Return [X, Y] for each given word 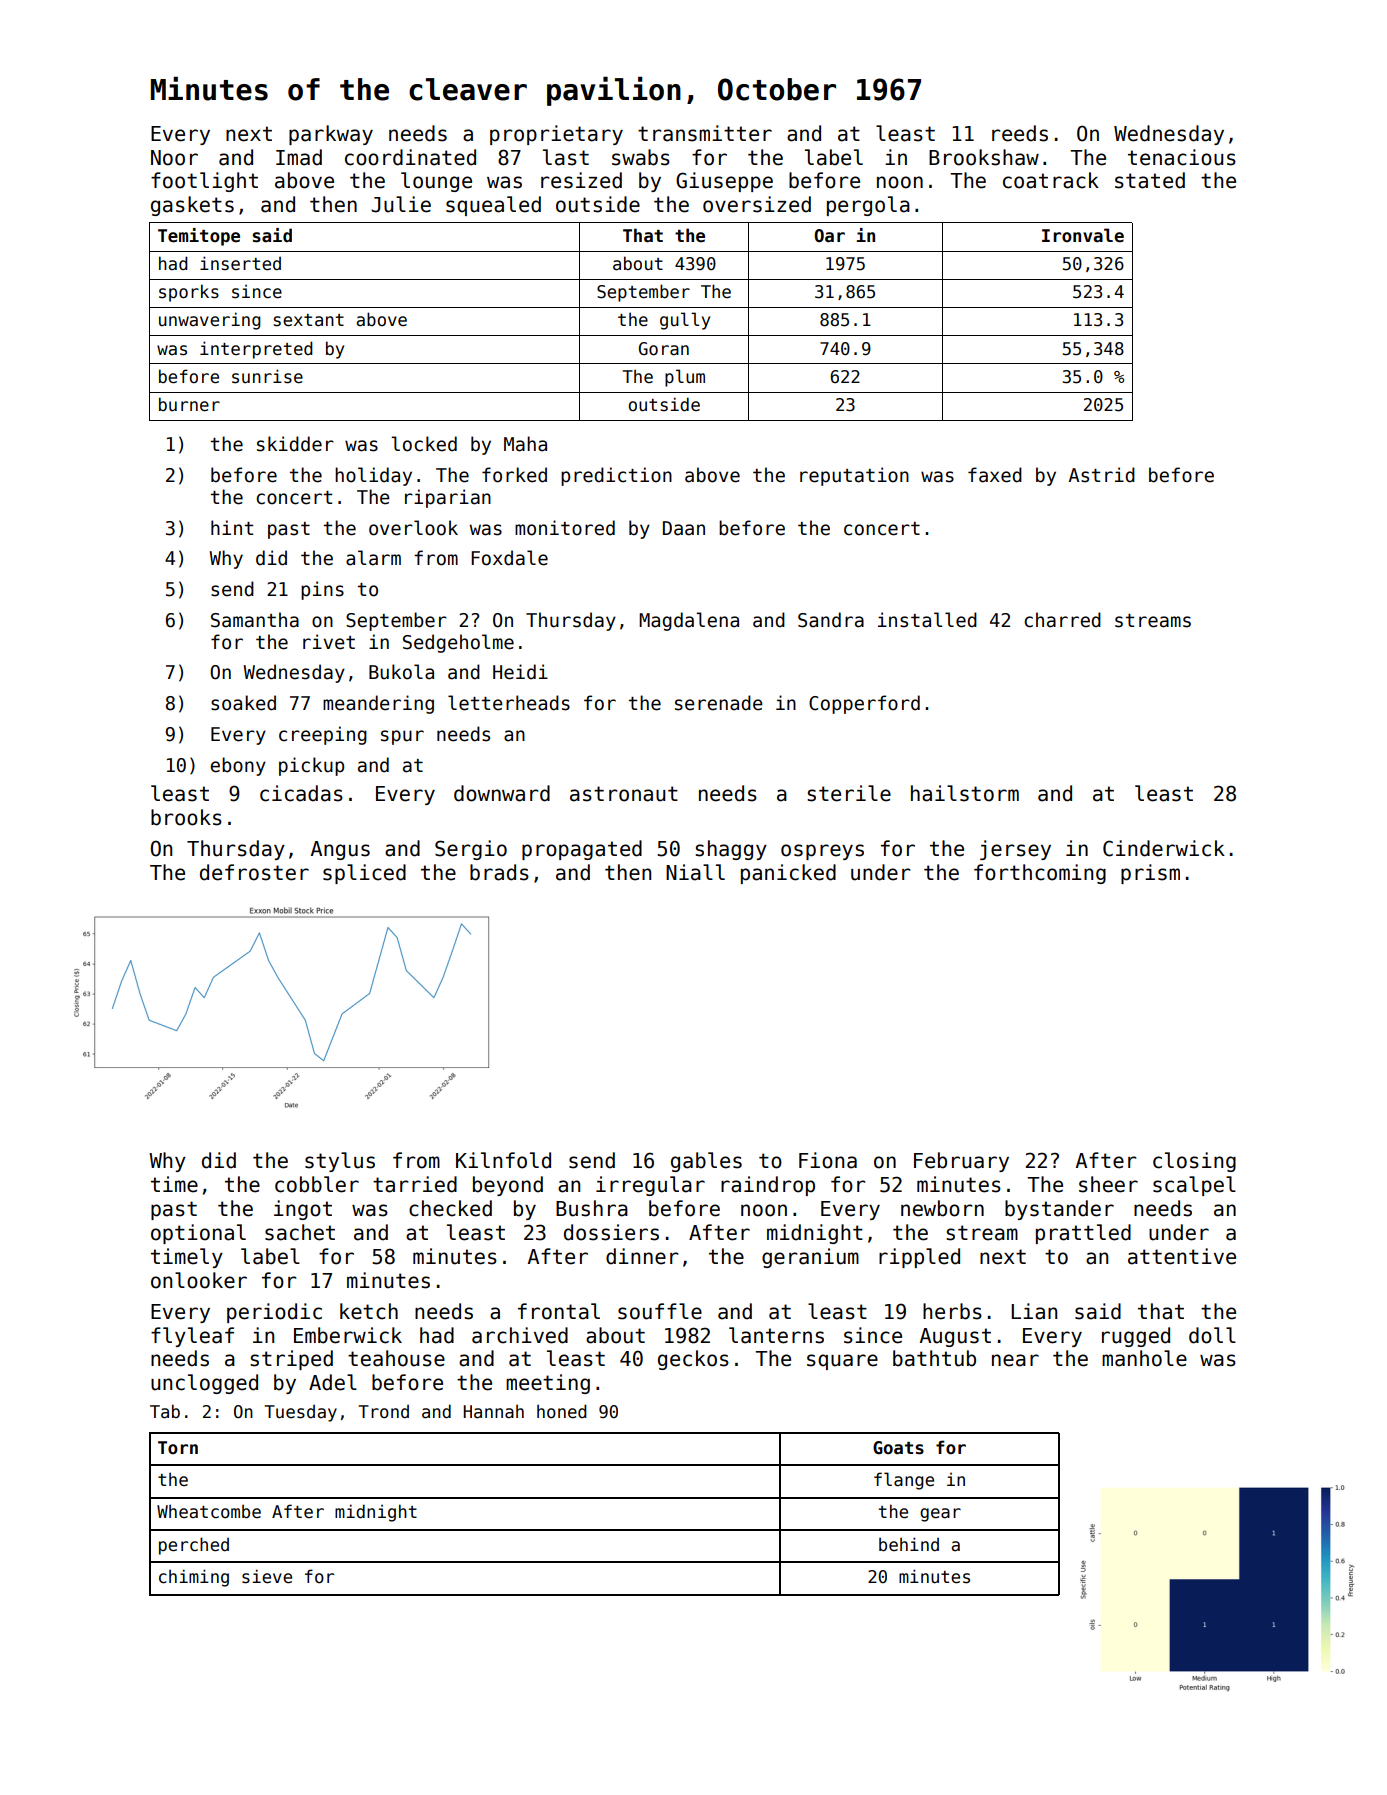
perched [194, 1546]
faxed [995, 475]
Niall [695, 872]
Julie [401, 204]
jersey [1015, 850]
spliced [364, 874]
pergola [868, 206]
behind [909, 1544]
